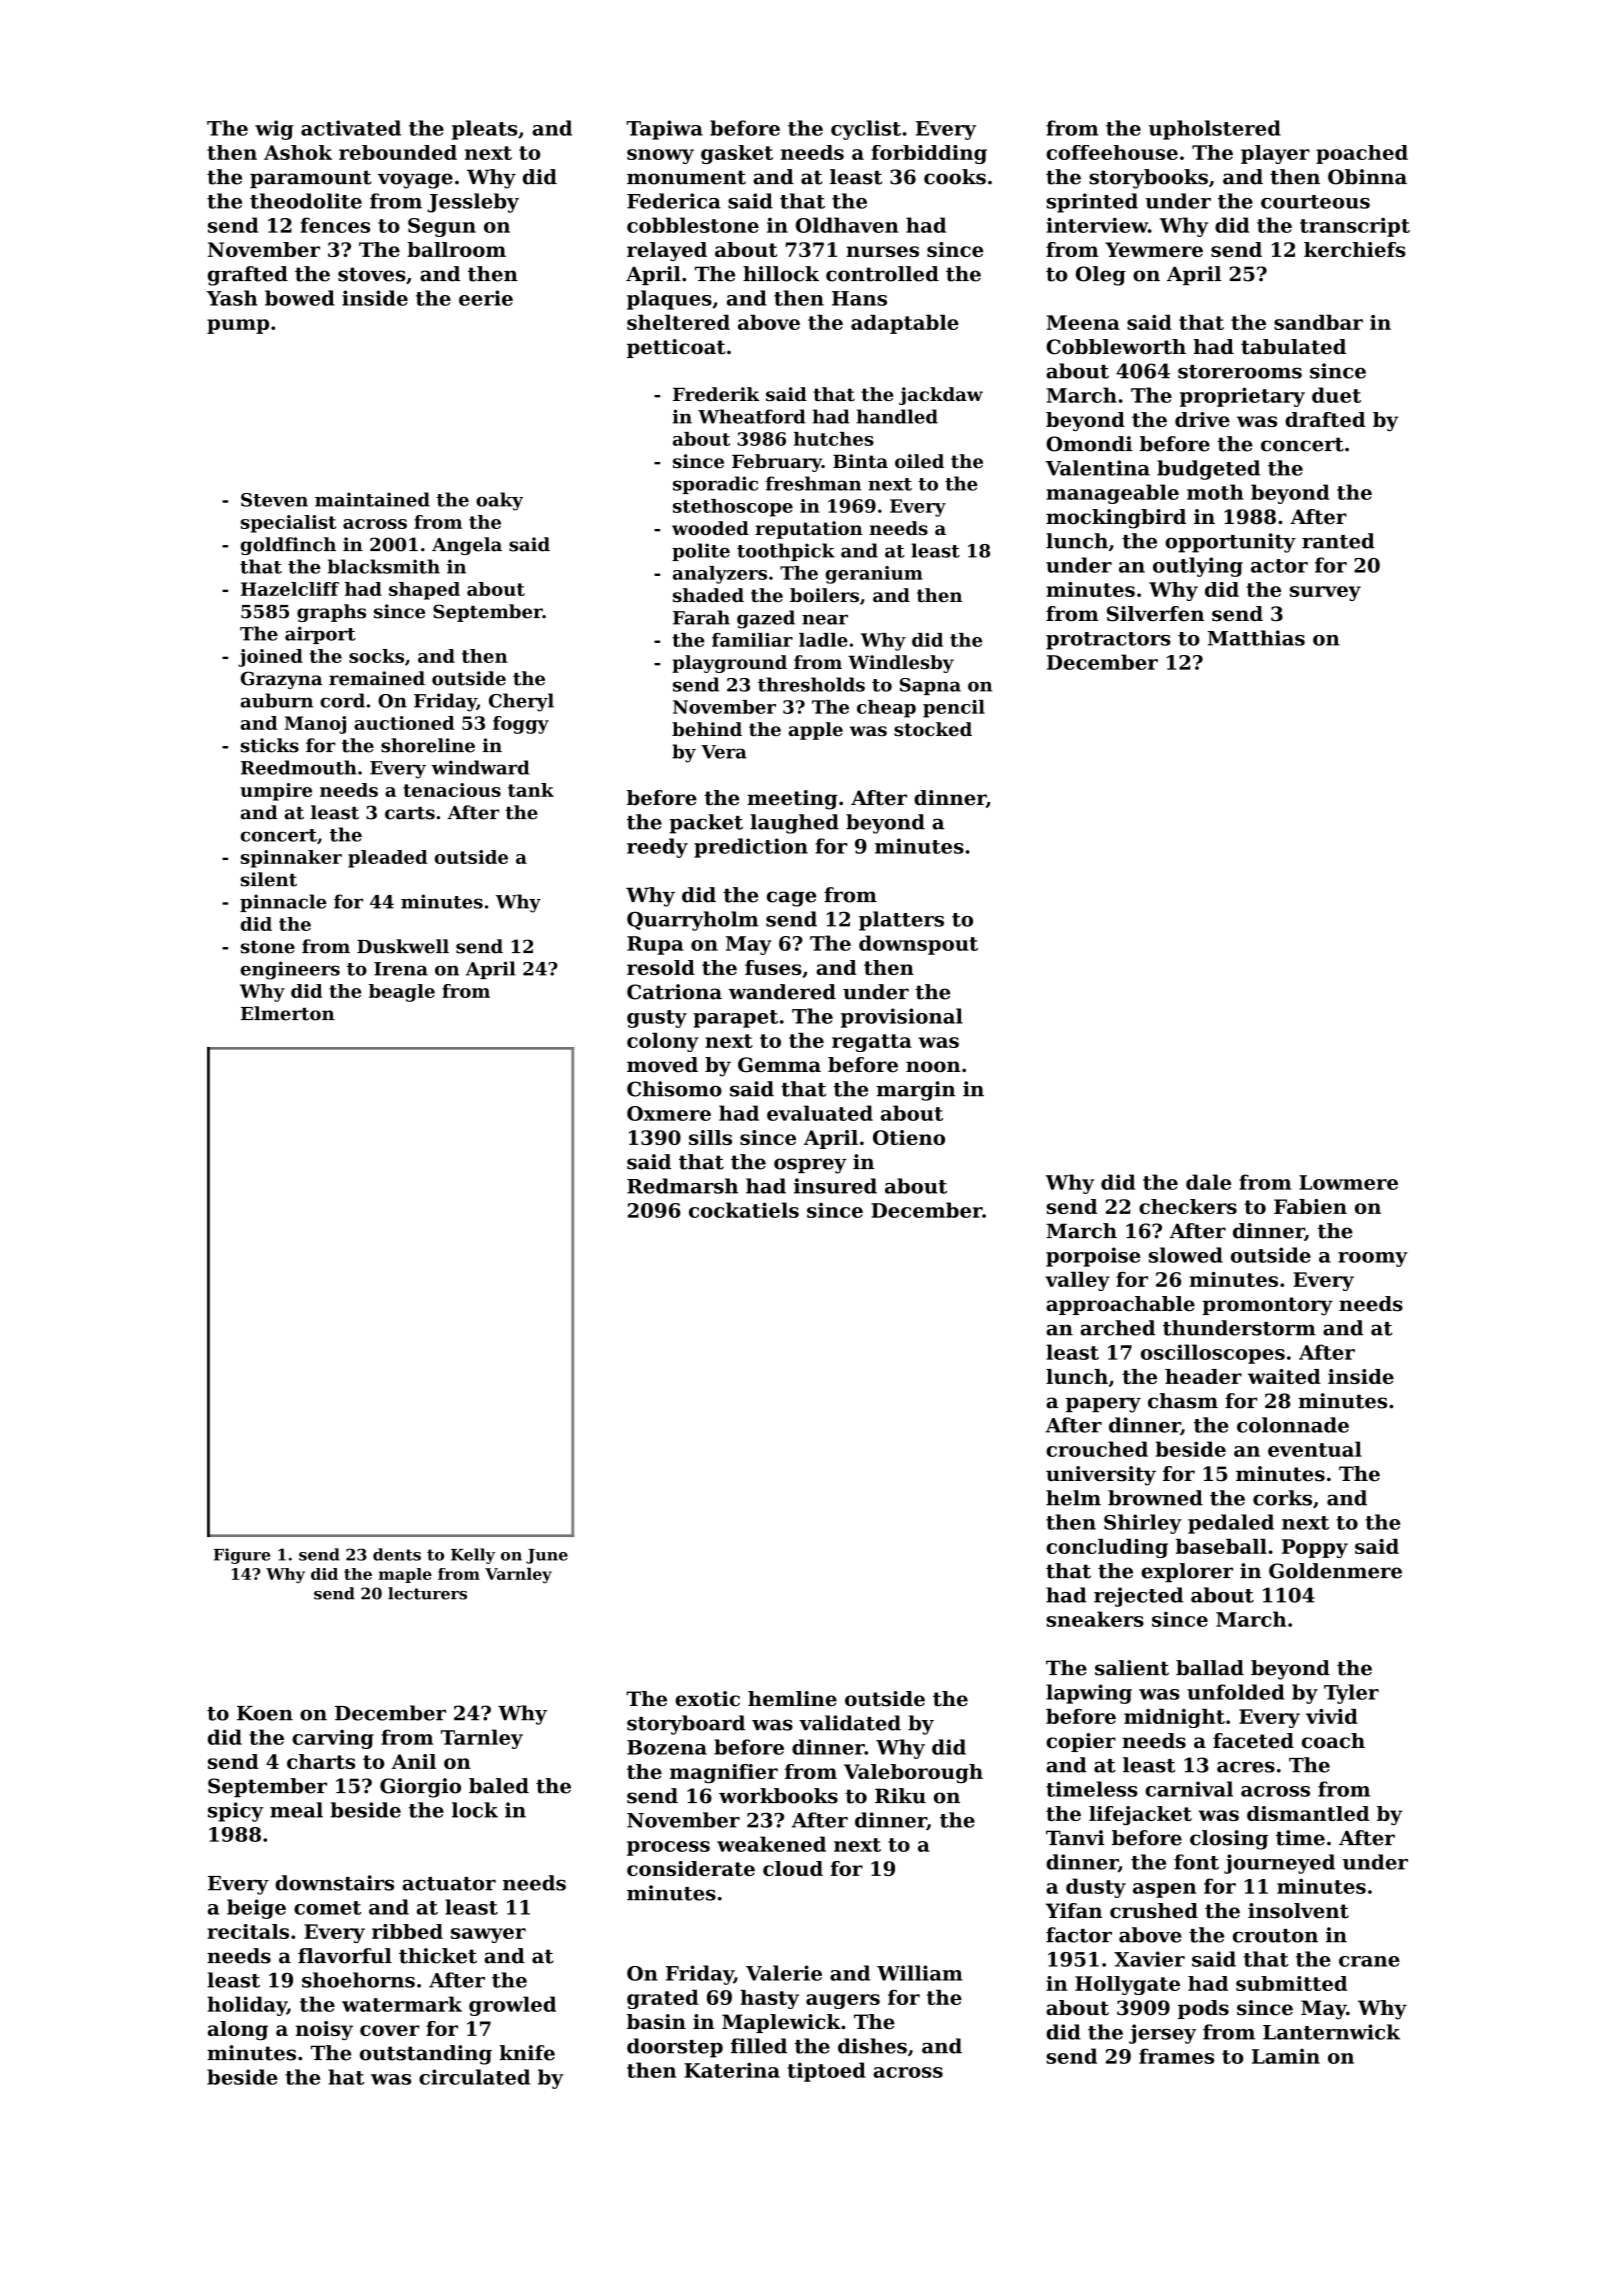 This screenshot has height=2292, width=1620. Describe the element at coordinates (1189, 1789) in the screenshot. I see `carnival` at that location.
